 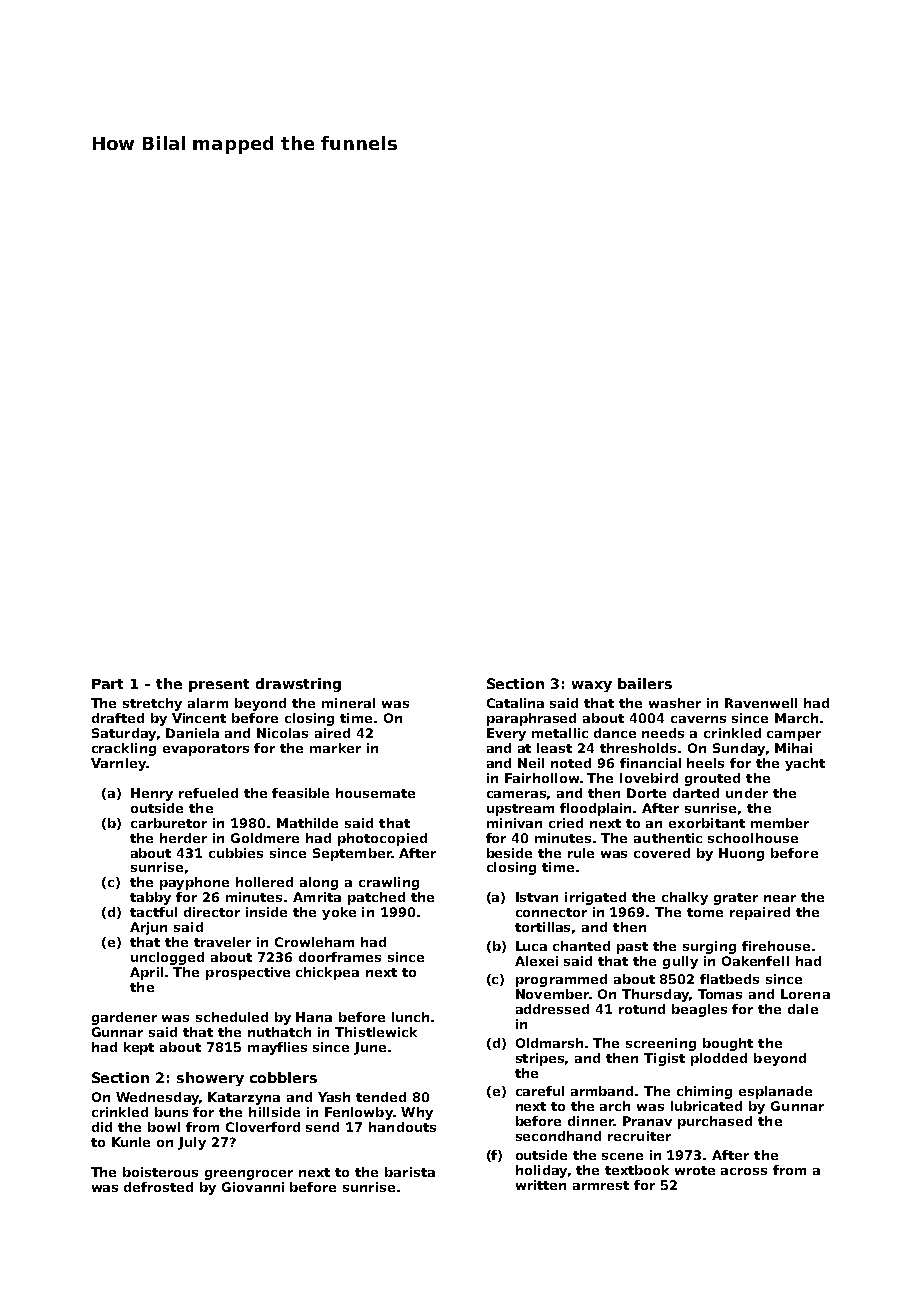 What do you see at coordinates (210, 1079) in the image?
I see `showery` at bounding box center [210, 1079].
